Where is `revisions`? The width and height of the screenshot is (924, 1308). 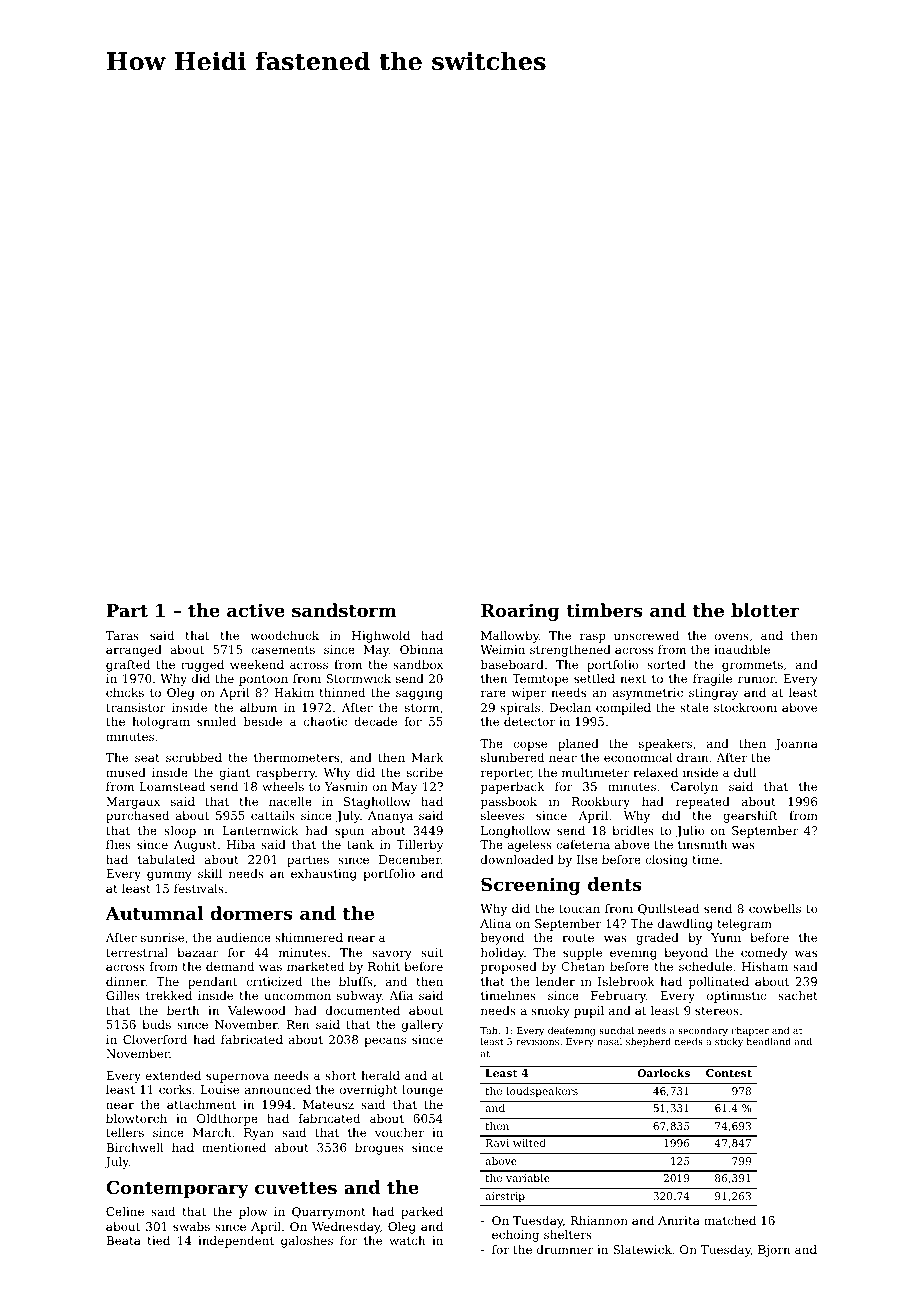
revisions is located at coordinates (537, 1041).
